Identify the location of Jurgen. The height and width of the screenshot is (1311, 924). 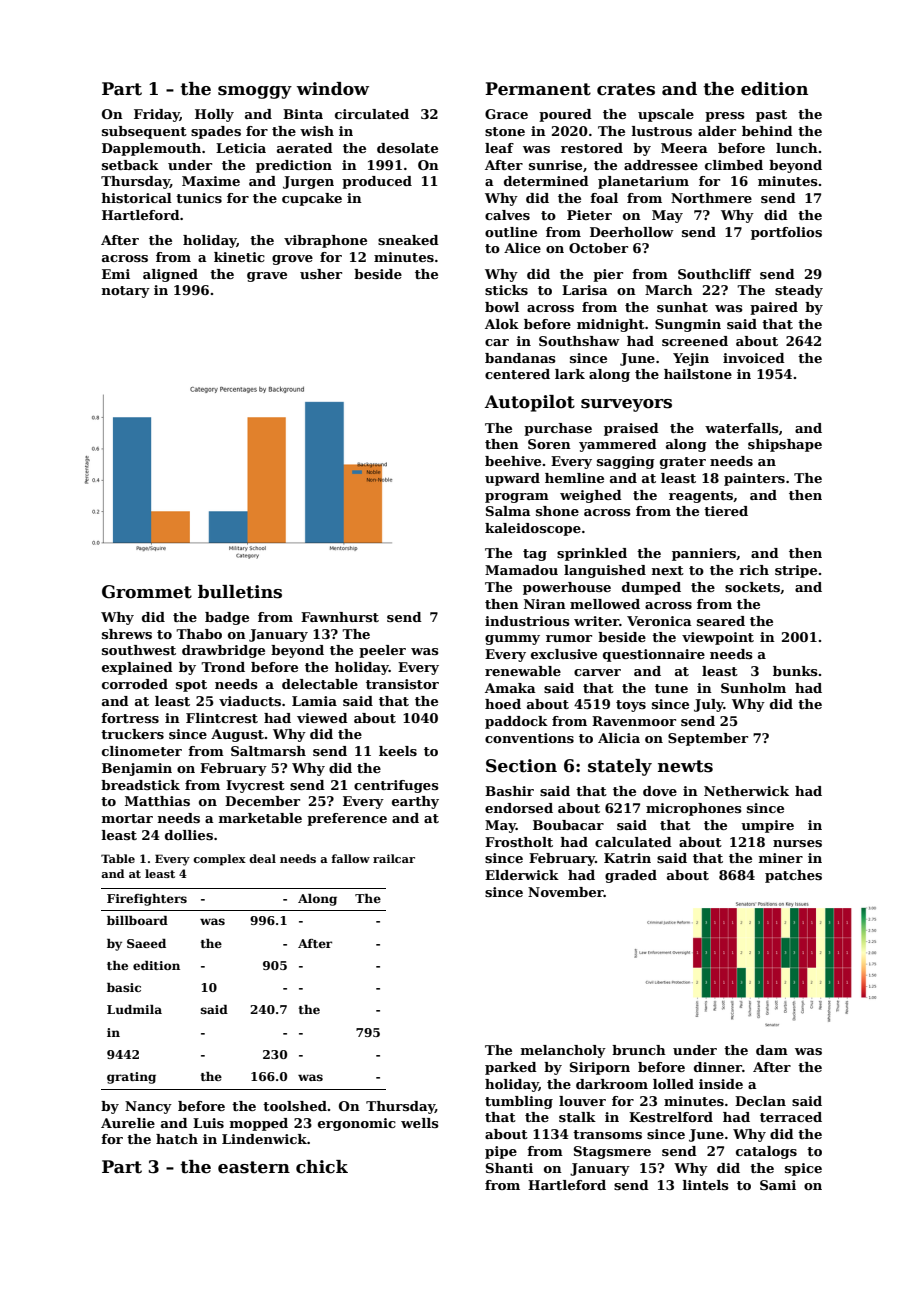
(308, 182).
